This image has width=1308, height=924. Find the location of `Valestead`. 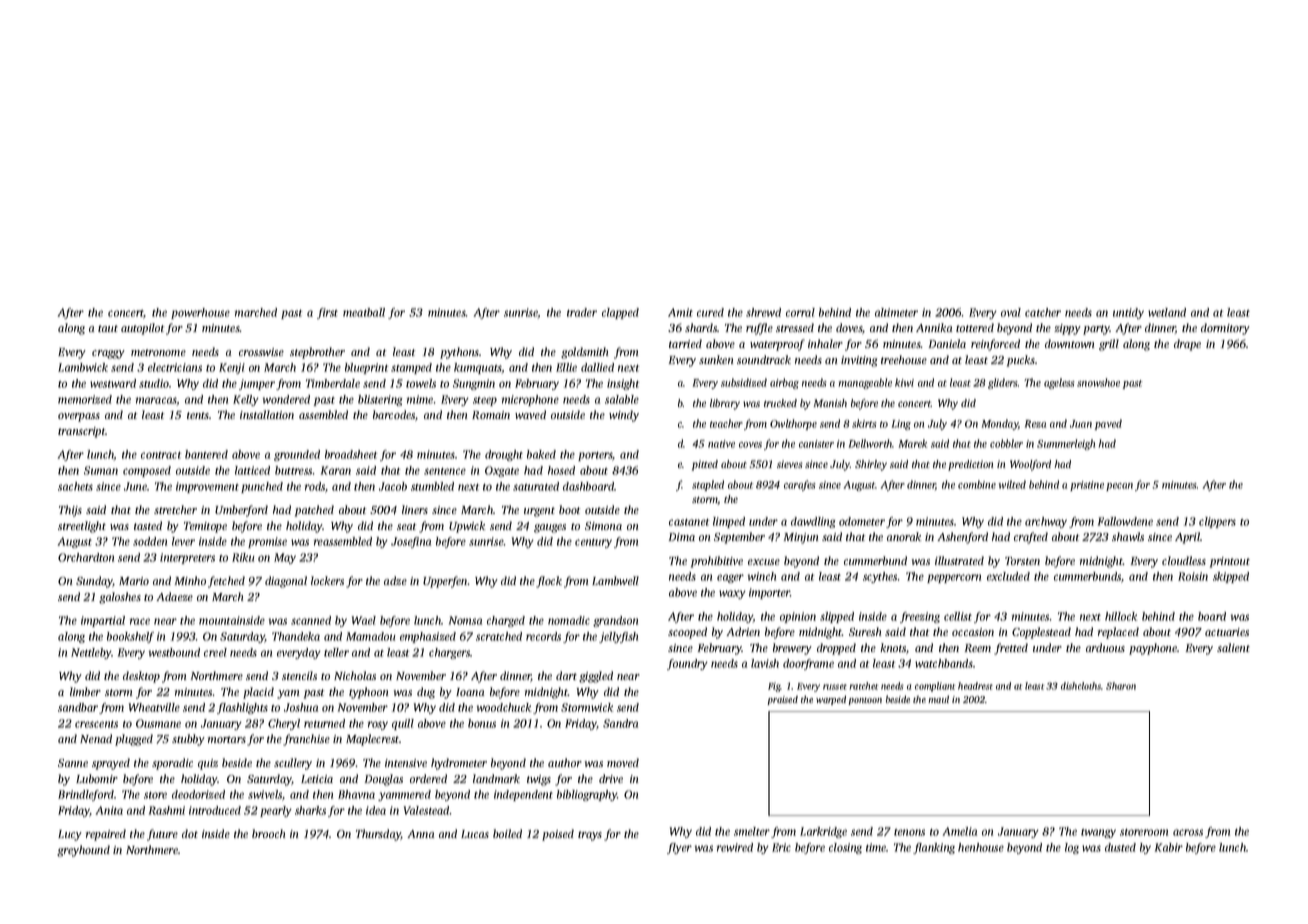

Valestead is located at coordinates (426, 810).
